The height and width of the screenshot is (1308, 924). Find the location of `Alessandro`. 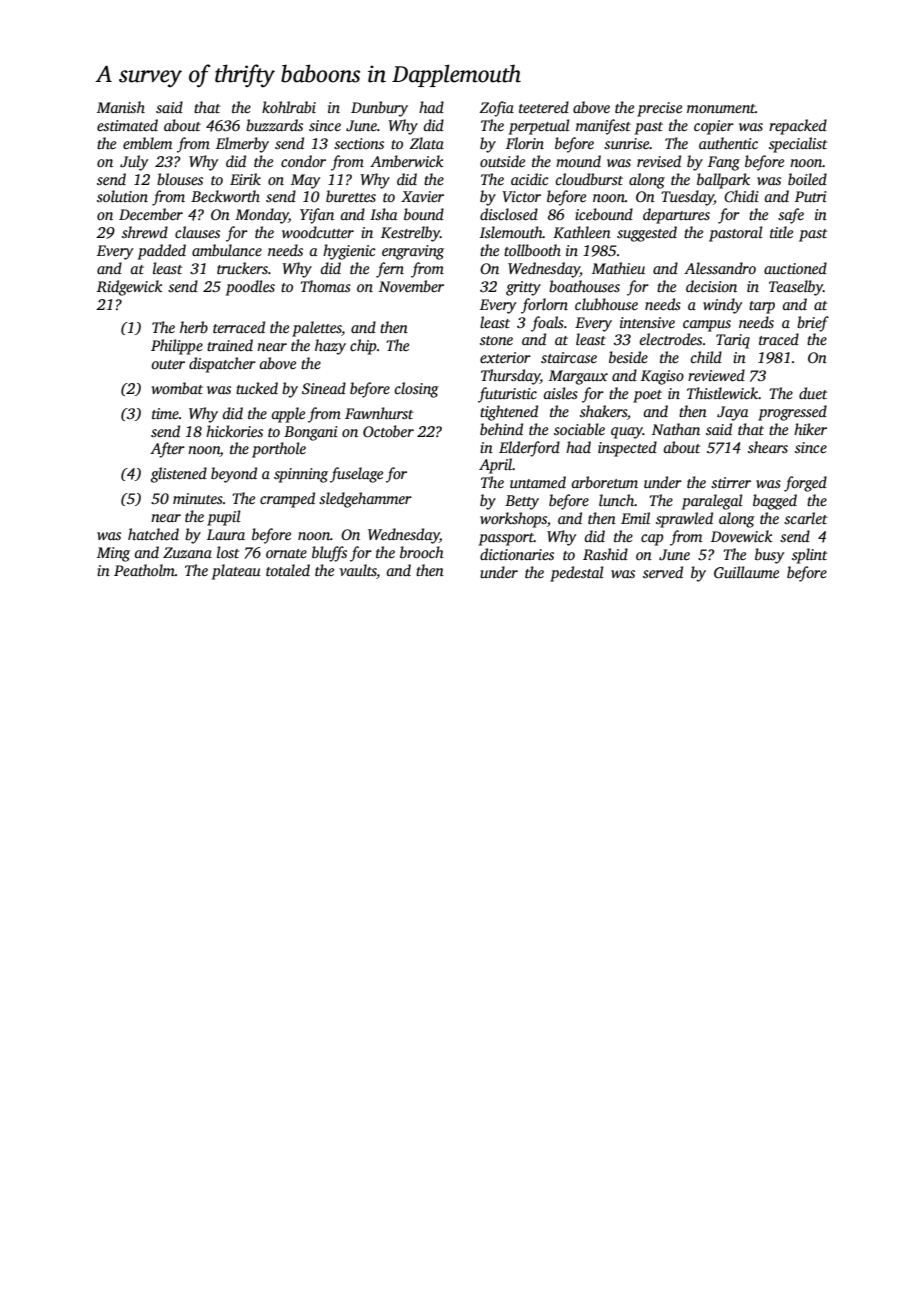

Alessandro is located at coordinates (720, 268).
